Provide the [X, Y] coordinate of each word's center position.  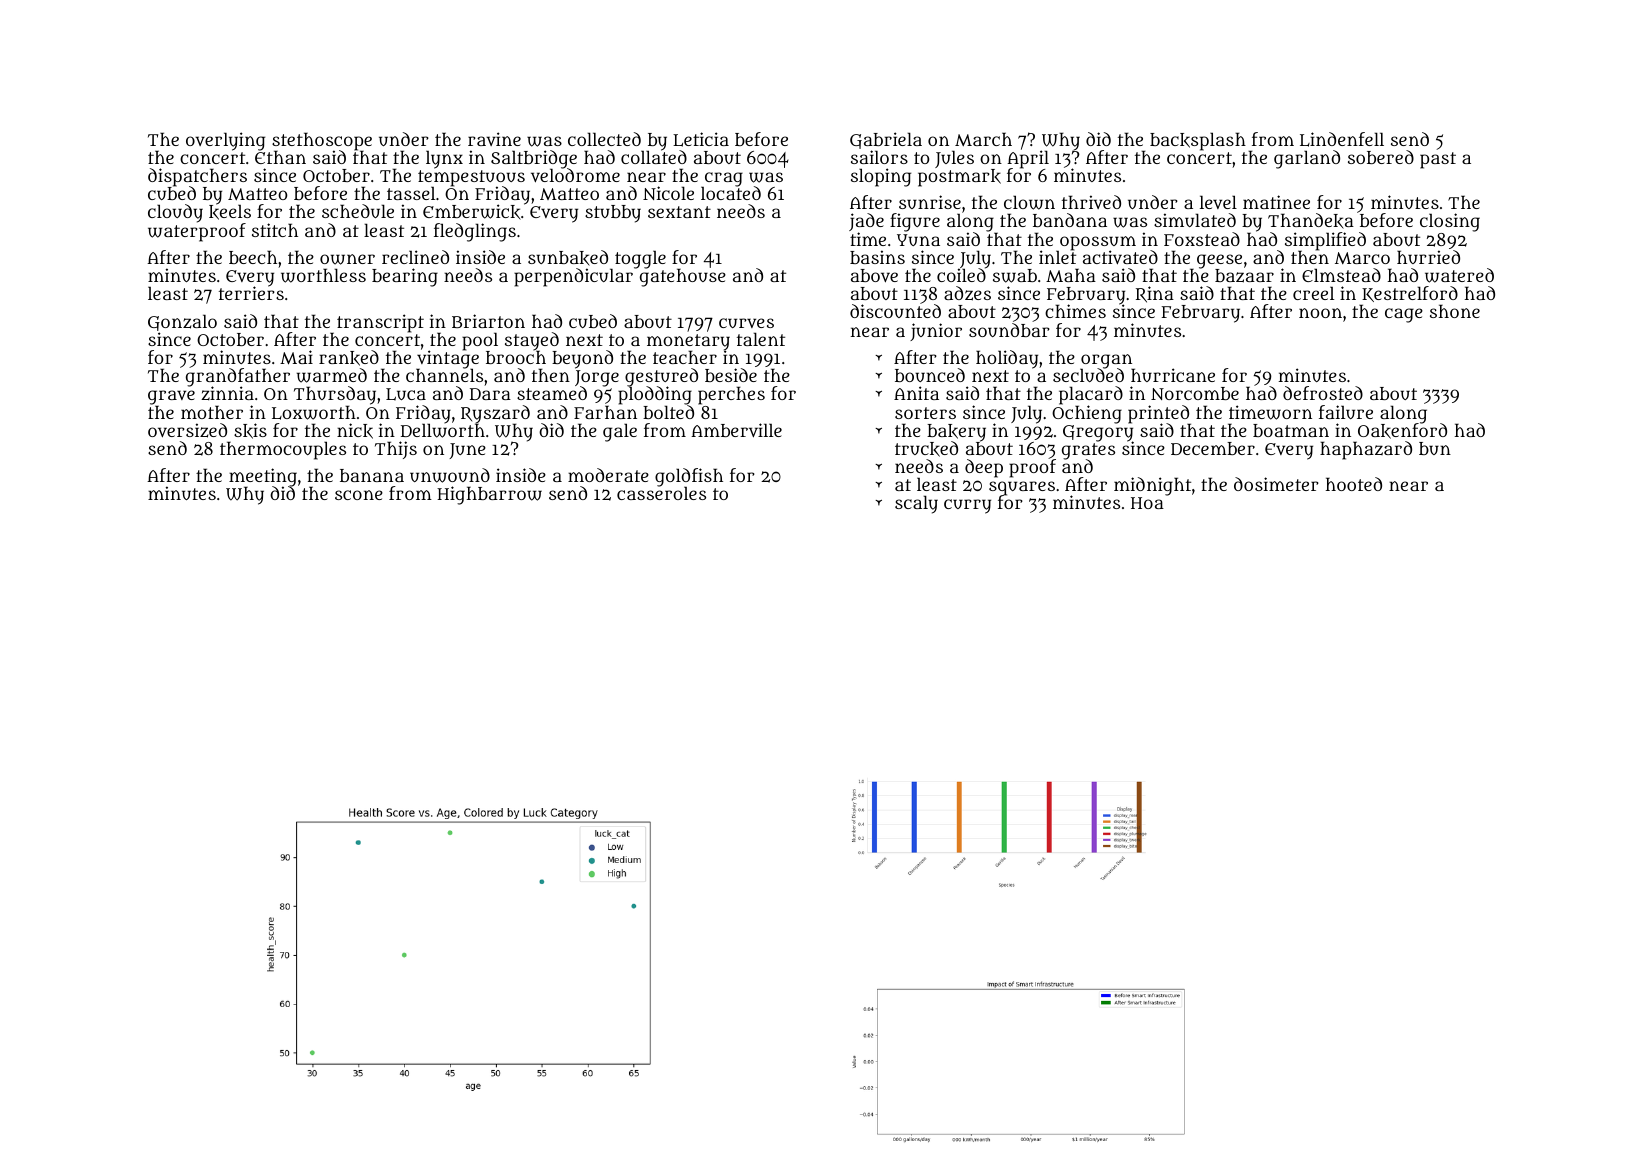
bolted [668, 412]
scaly [916, 504]
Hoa [1147, 503]
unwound [450, 475]
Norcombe [1195, 393]
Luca [406, 394]
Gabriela [886, 140]
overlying [225, 141]
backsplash [1198, 141]
